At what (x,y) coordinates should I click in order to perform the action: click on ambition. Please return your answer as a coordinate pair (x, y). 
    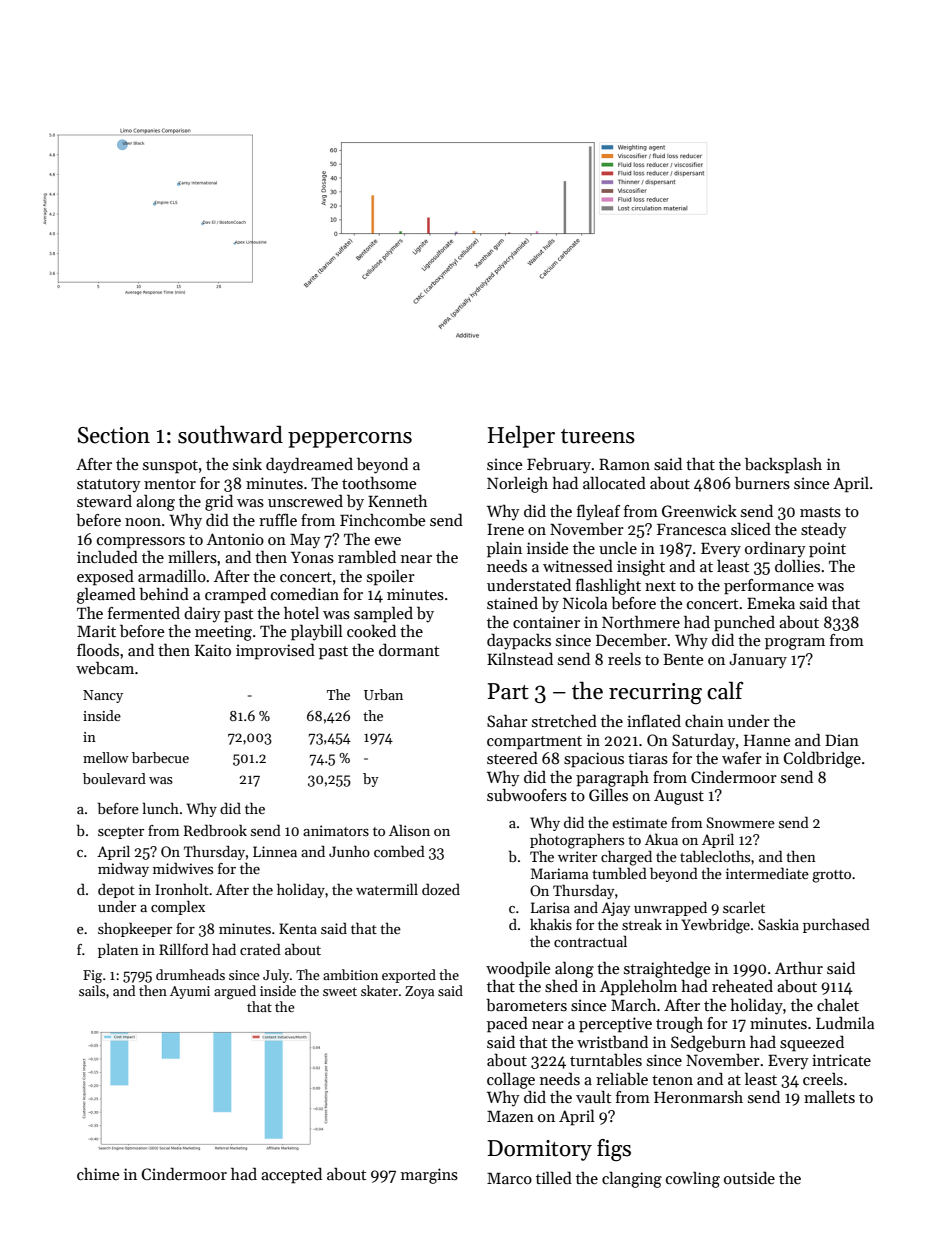
    Looking at the image, I should click on (350, 974).
